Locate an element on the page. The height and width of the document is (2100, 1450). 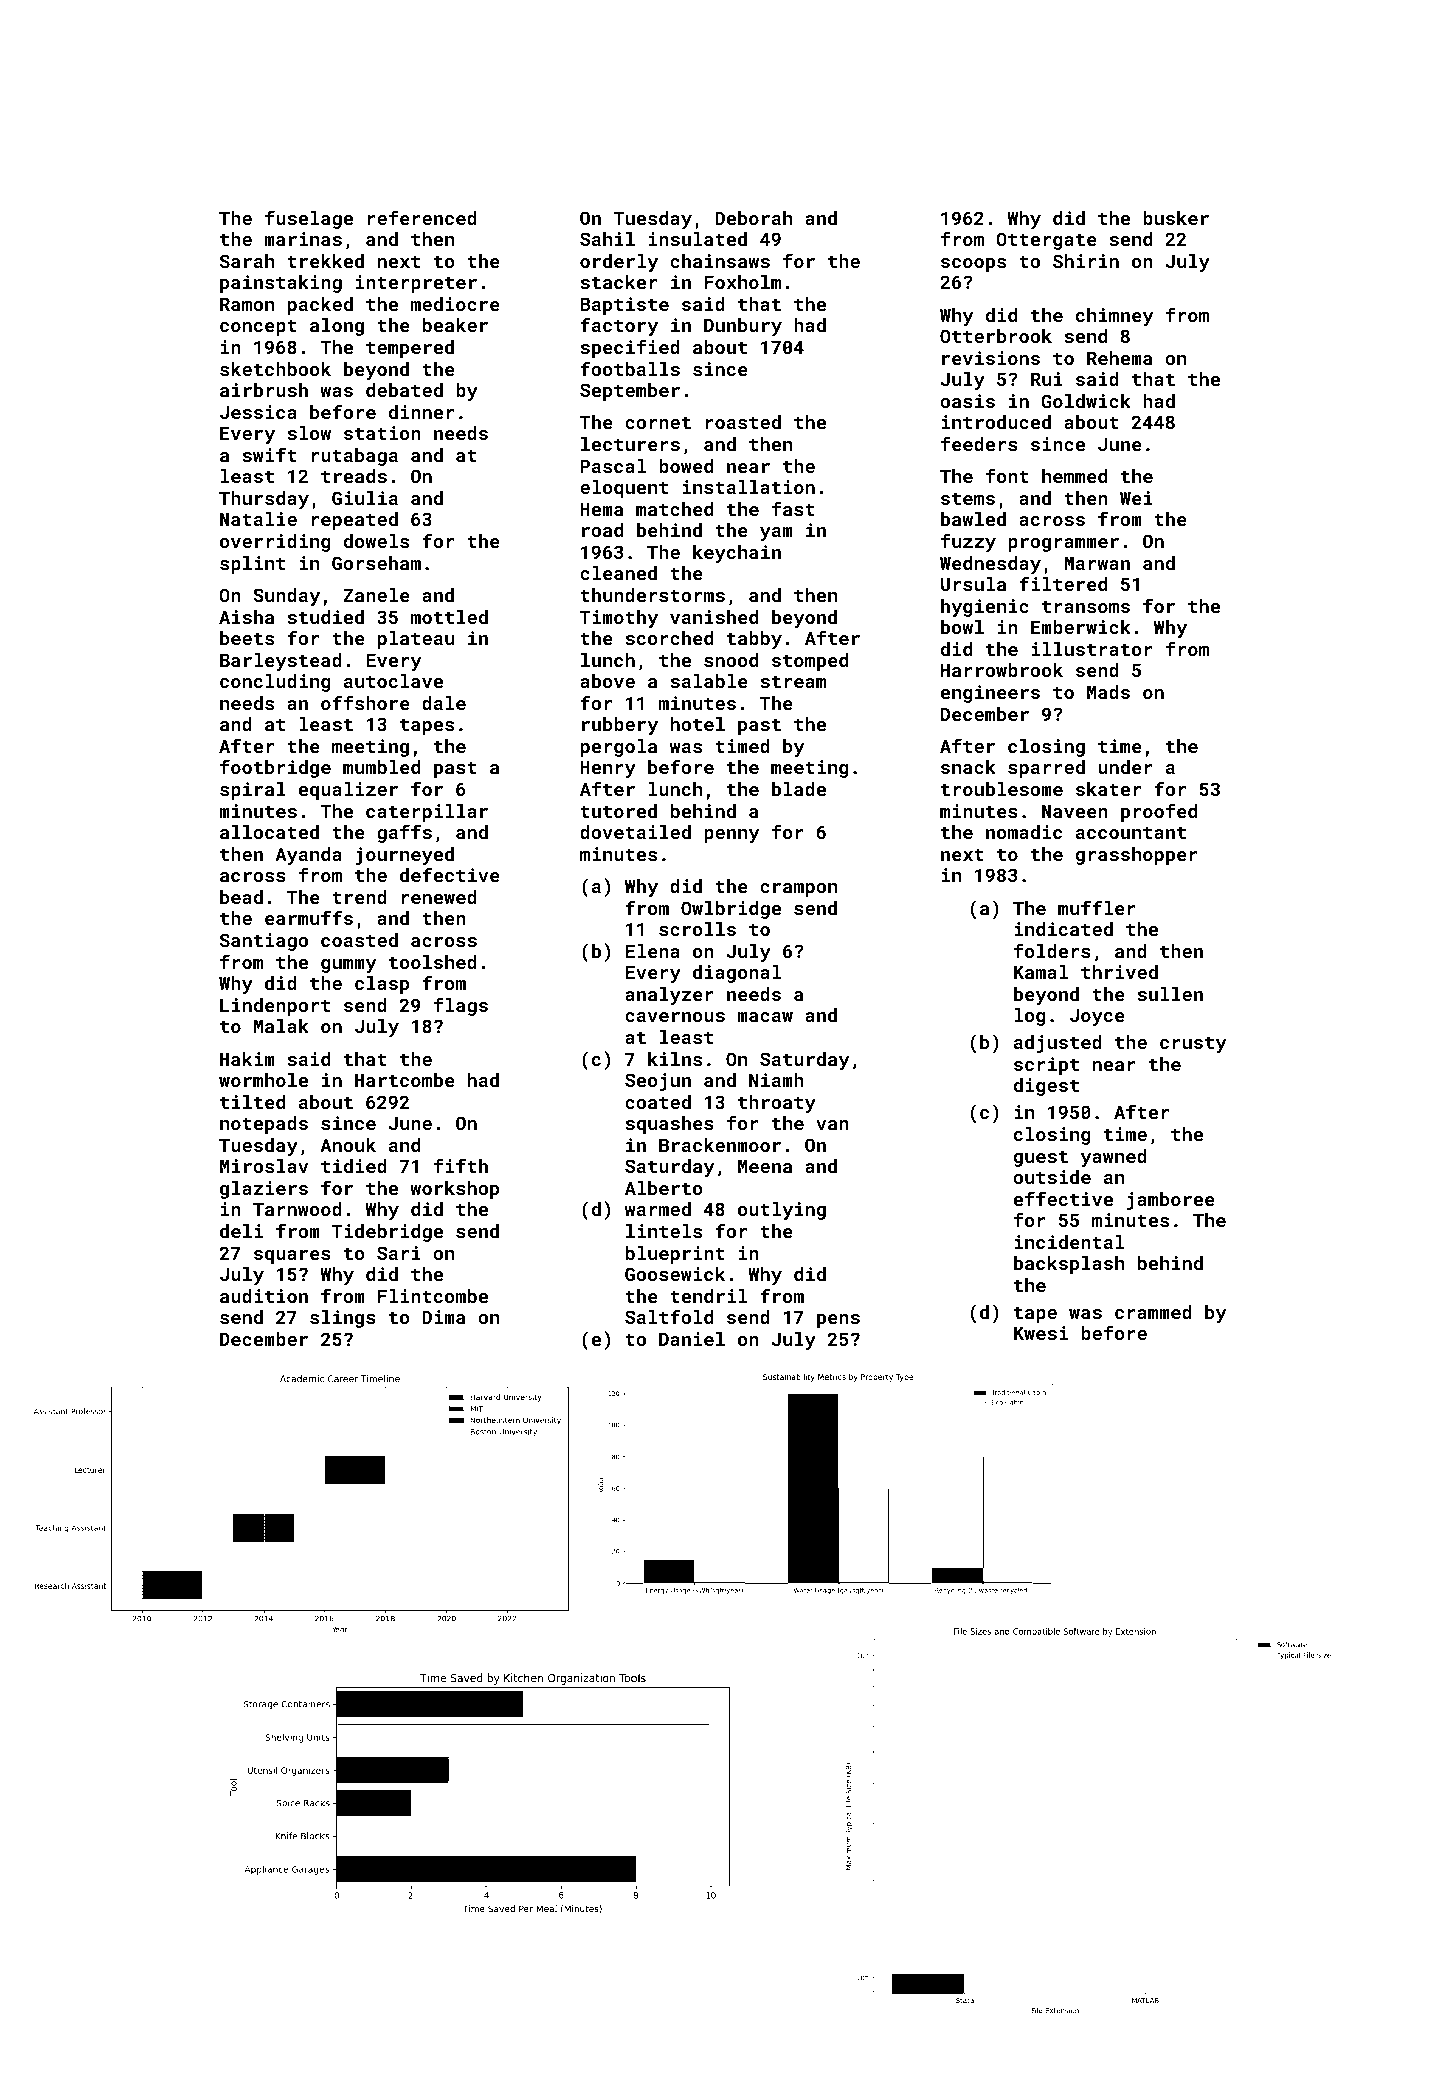
tutored is located at coordinates (618, 811).
